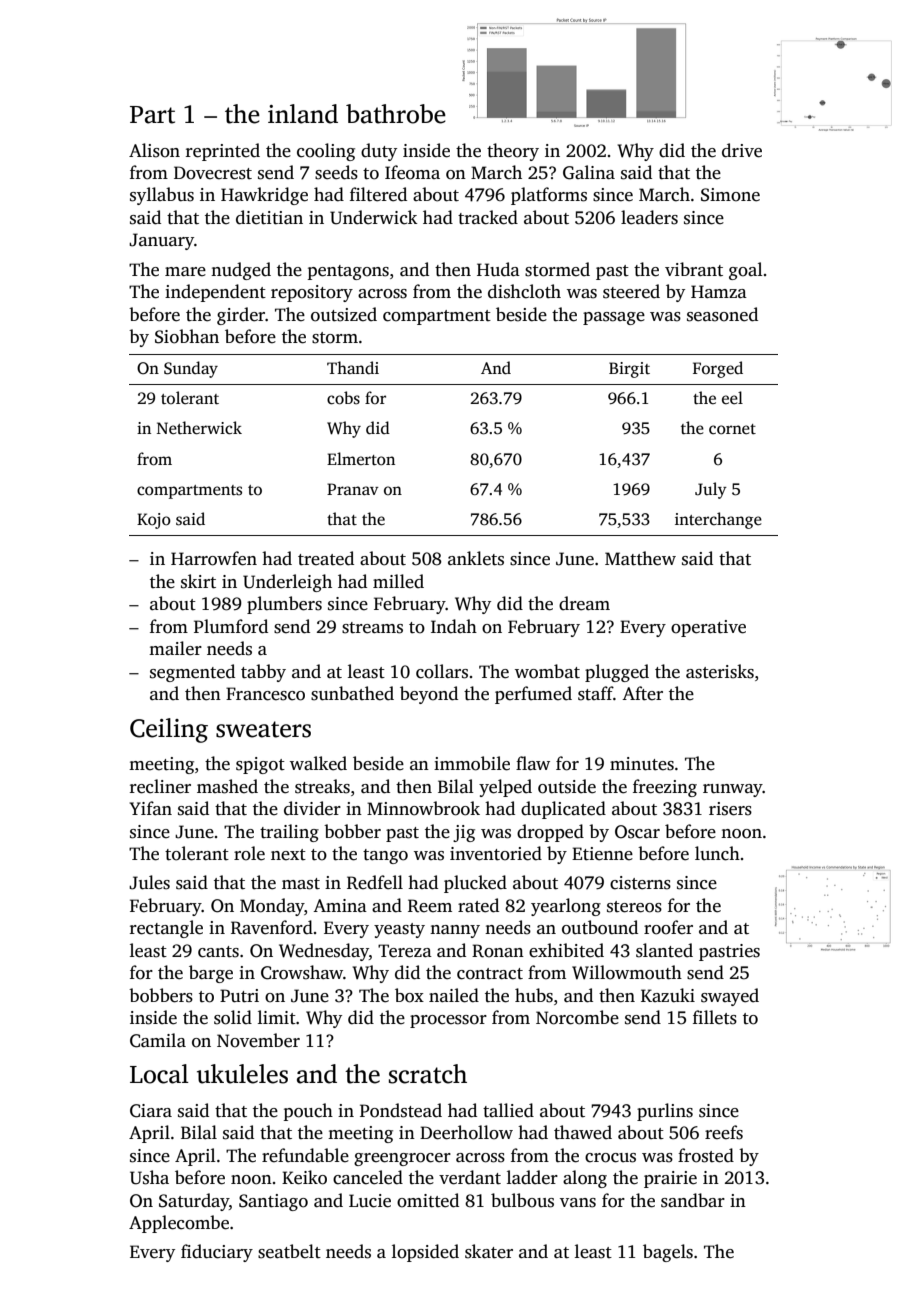  What do you see at coordinates (361, 459) in the page?
I see `Elmerton` at bounding box center [361, 459].
